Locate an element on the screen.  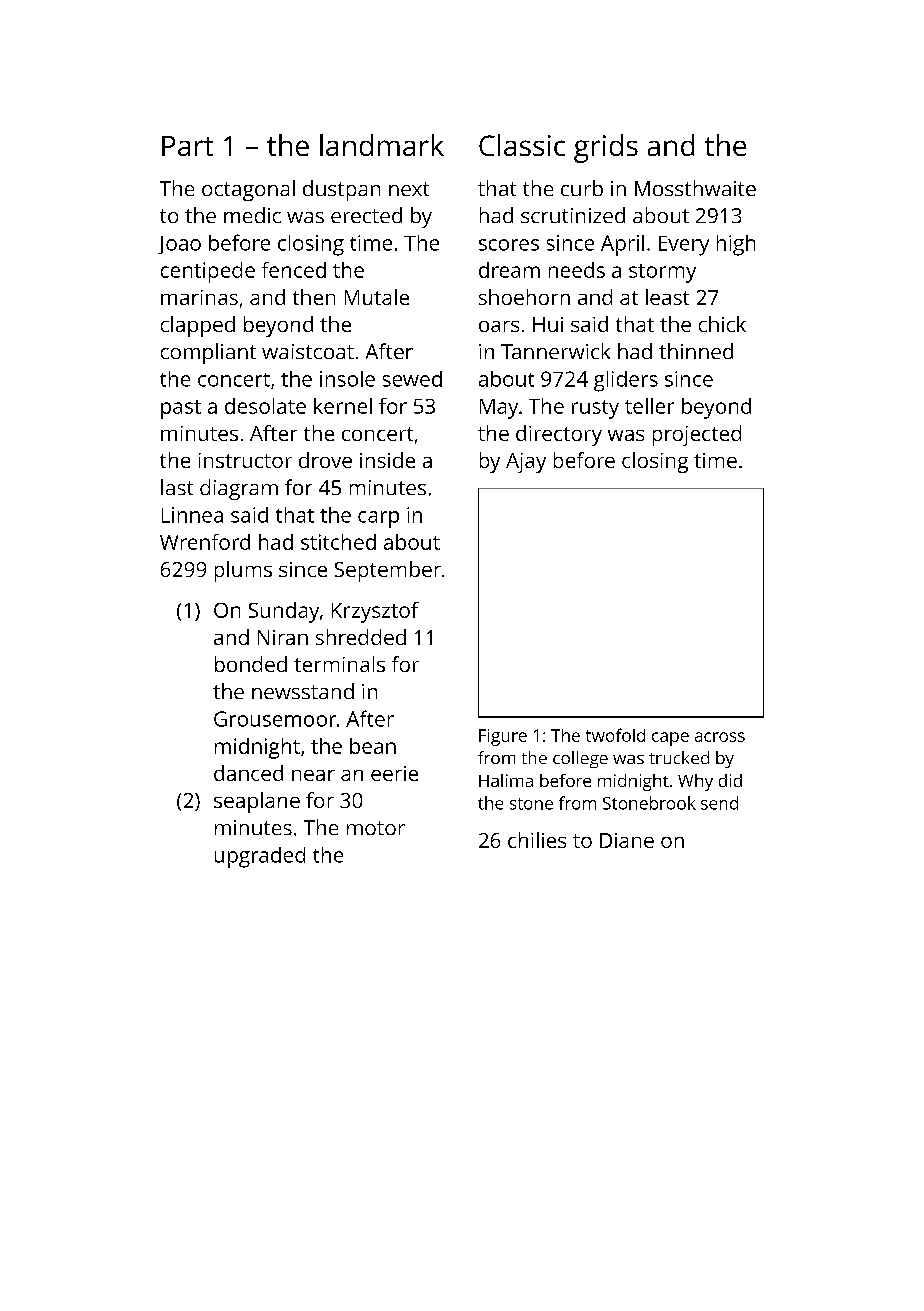
did is located at coordinates (730, 780).
